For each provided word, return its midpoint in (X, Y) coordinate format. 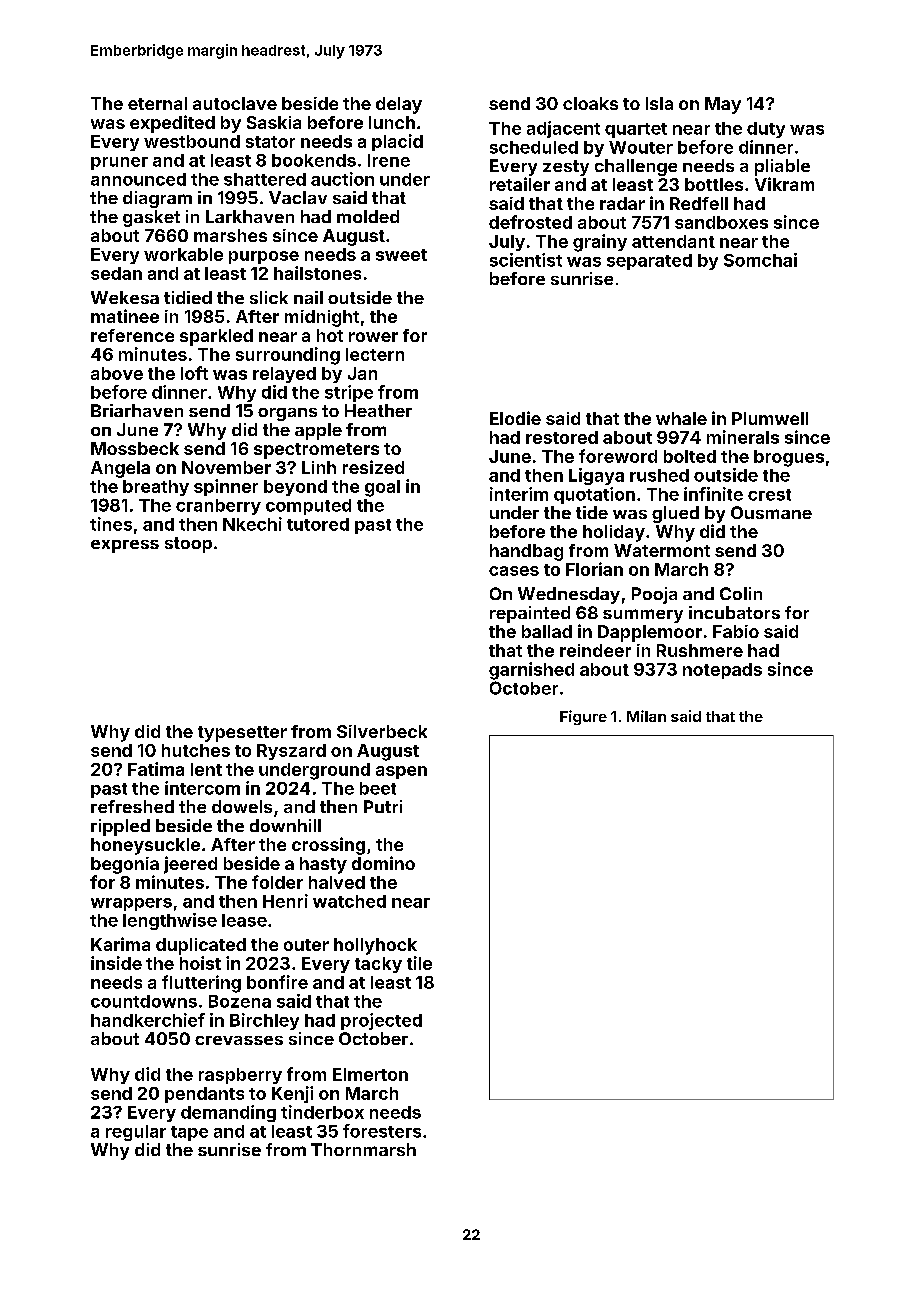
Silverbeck (382, 731)
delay (399, 105)
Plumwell (770, 418)
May (723, 105)
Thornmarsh (363, 1149)
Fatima (156, 769)
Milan (646, 716)
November (226, 467)
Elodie (515, 418)
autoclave (235, 103)
